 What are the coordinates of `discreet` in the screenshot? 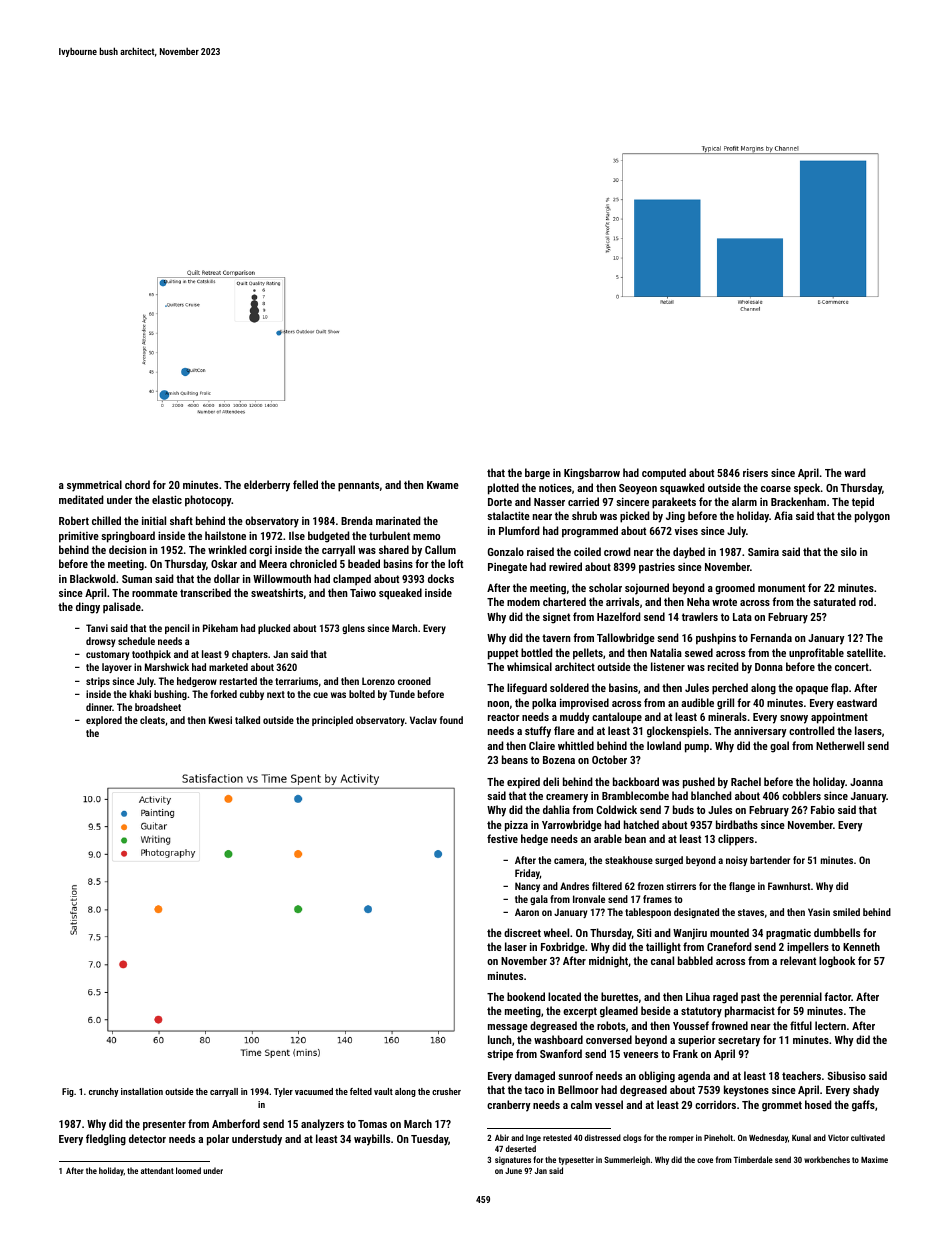 It's located at (522, 932).
